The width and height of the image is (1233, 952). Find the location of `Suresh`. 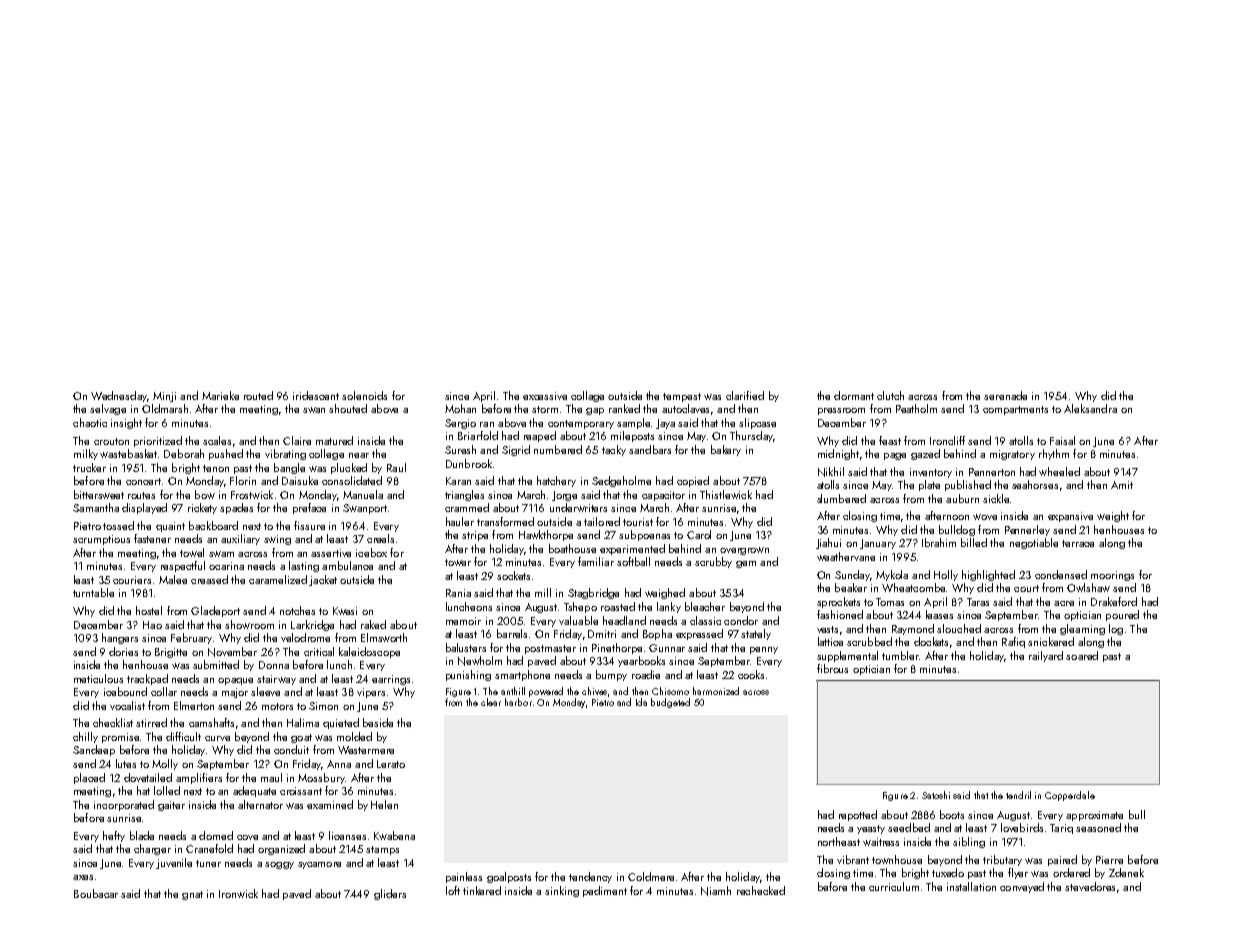

Suresh is located at coordinates (460, 449).
